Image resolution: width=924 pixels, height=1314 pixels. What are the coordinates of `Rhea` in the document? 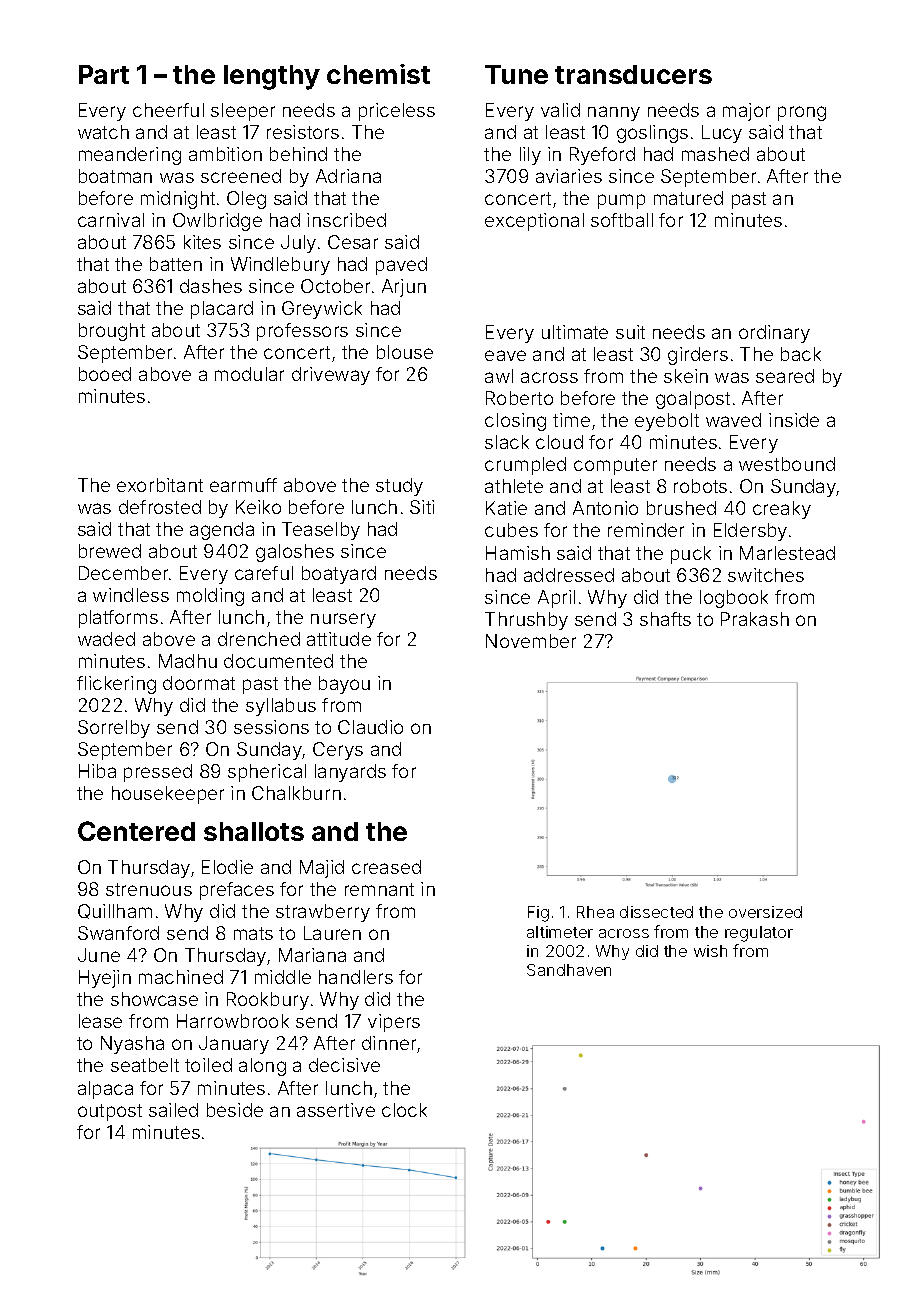 It's located at (595, 912).
